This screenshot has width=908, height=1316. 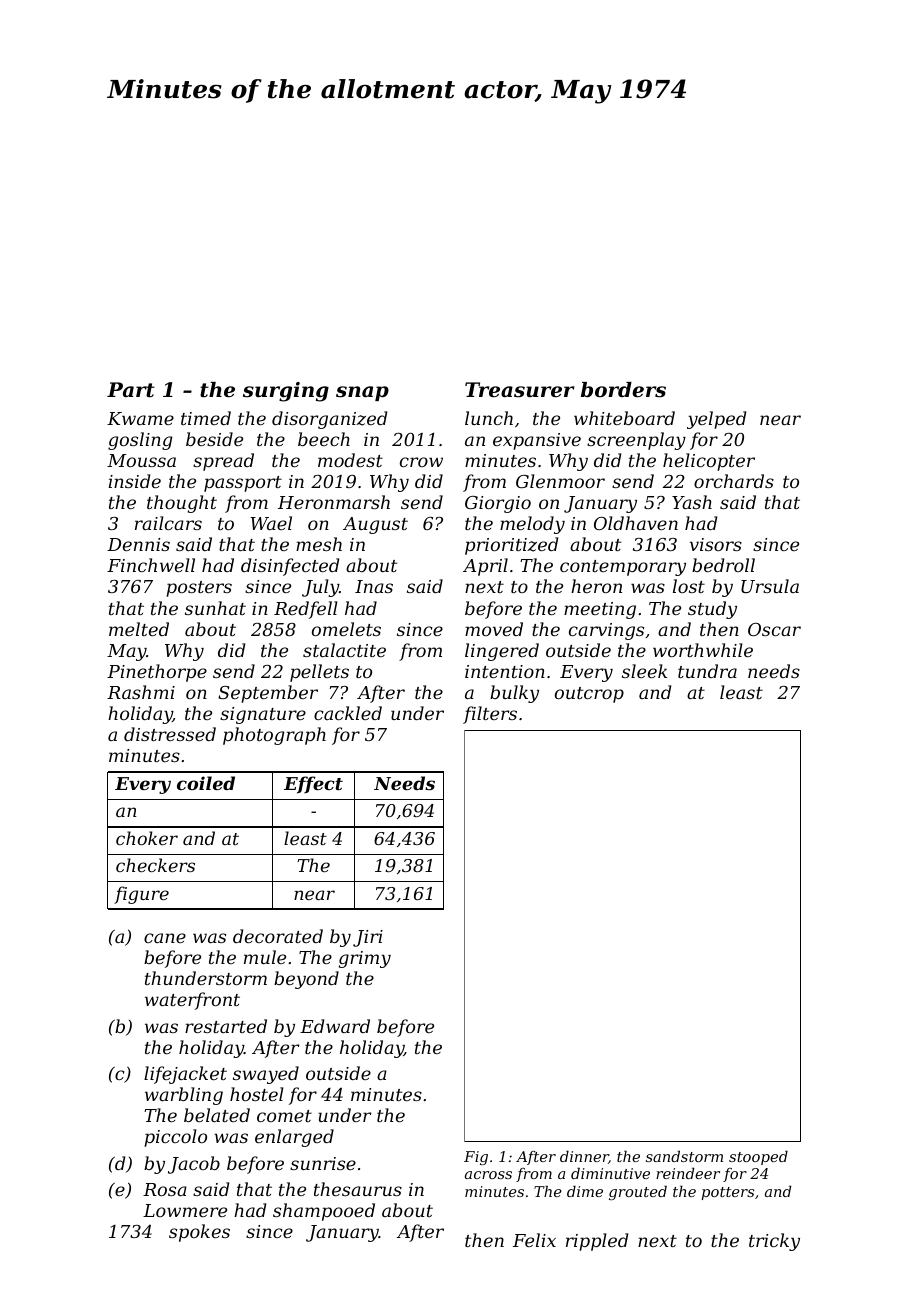 I want to click on study, so click(x=712, y=610).
